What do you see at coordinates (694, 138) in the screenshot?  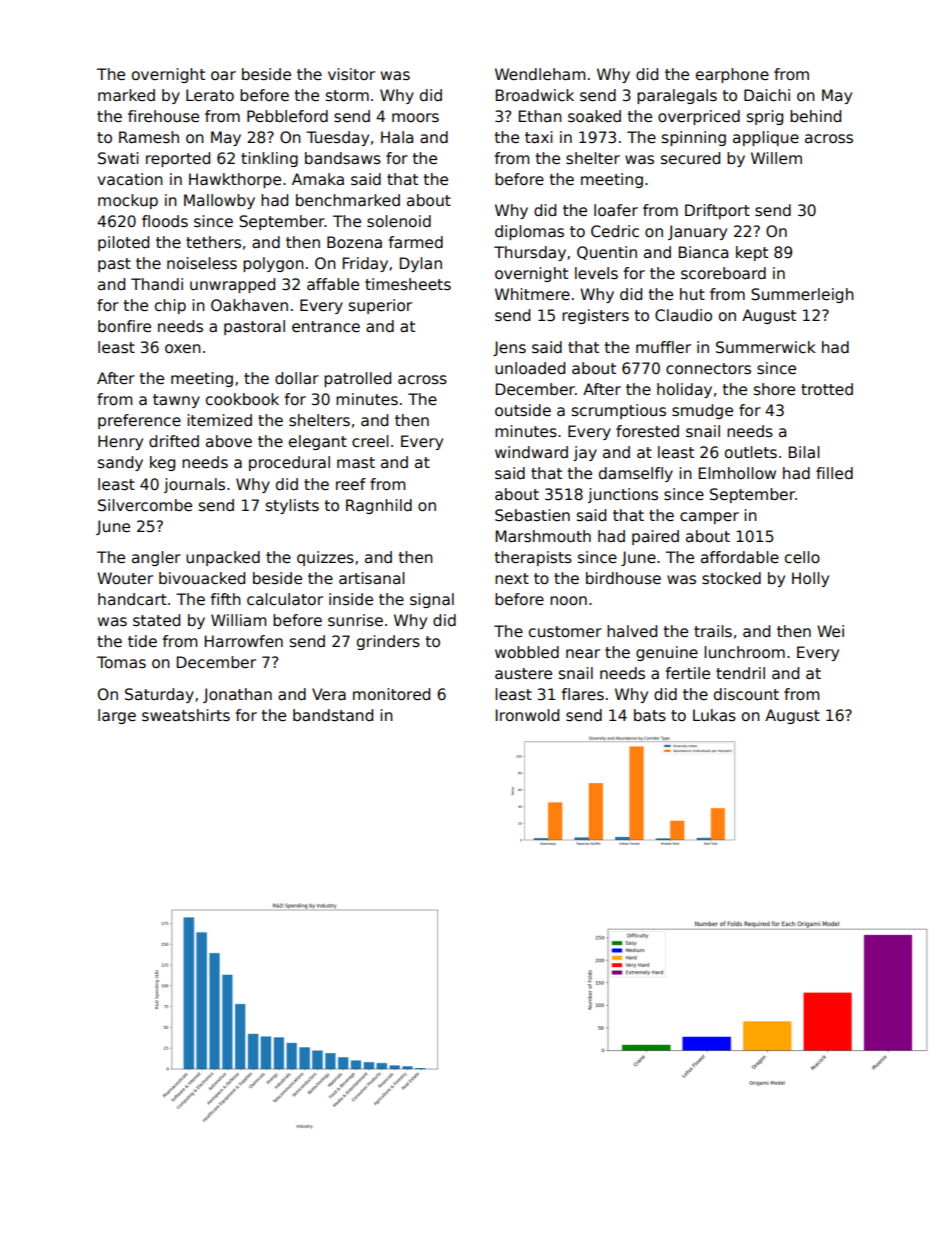 I see `spinning` at bounding box center [694, 138].
